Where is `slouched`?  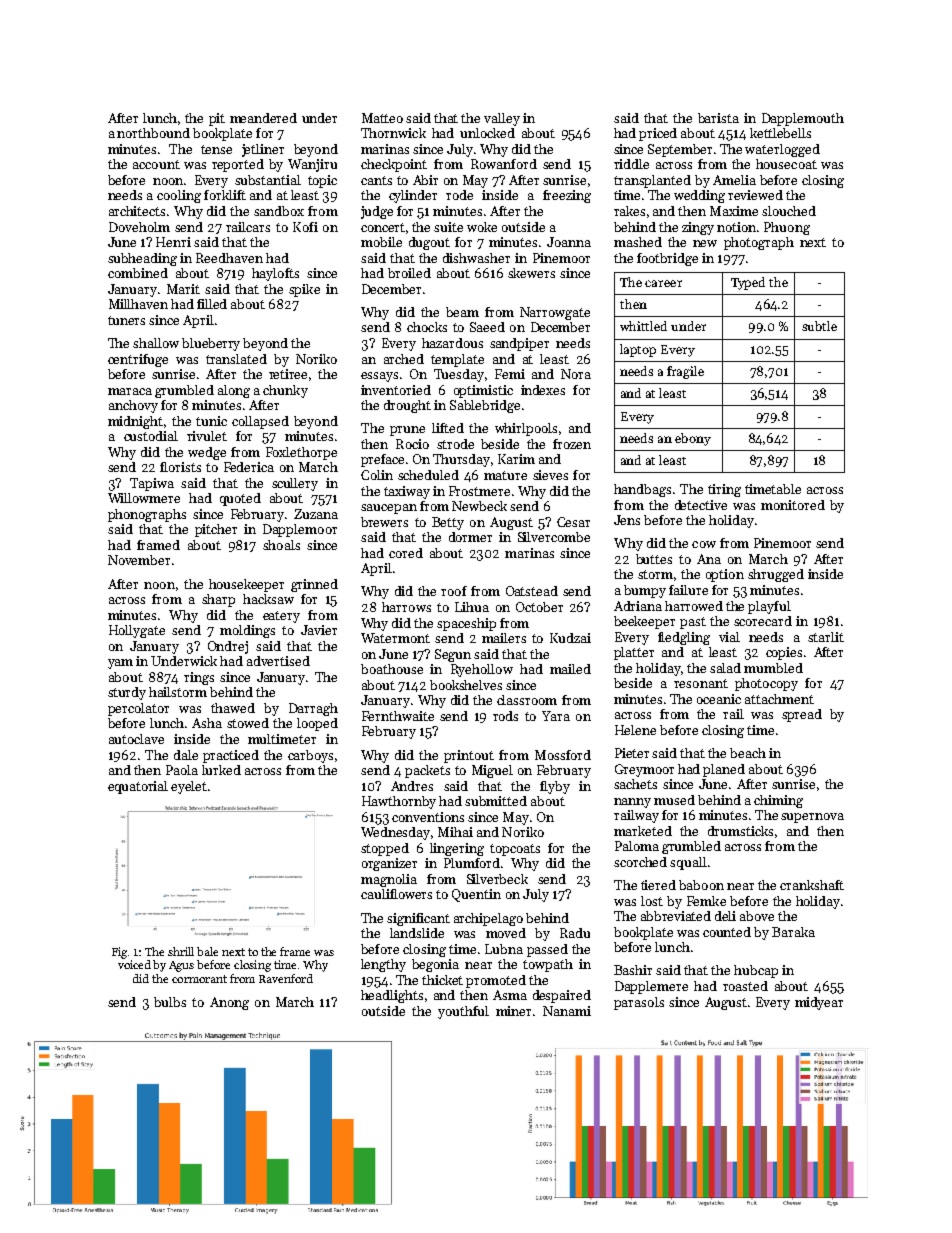
slouched is located at coordinates (789, 211).
